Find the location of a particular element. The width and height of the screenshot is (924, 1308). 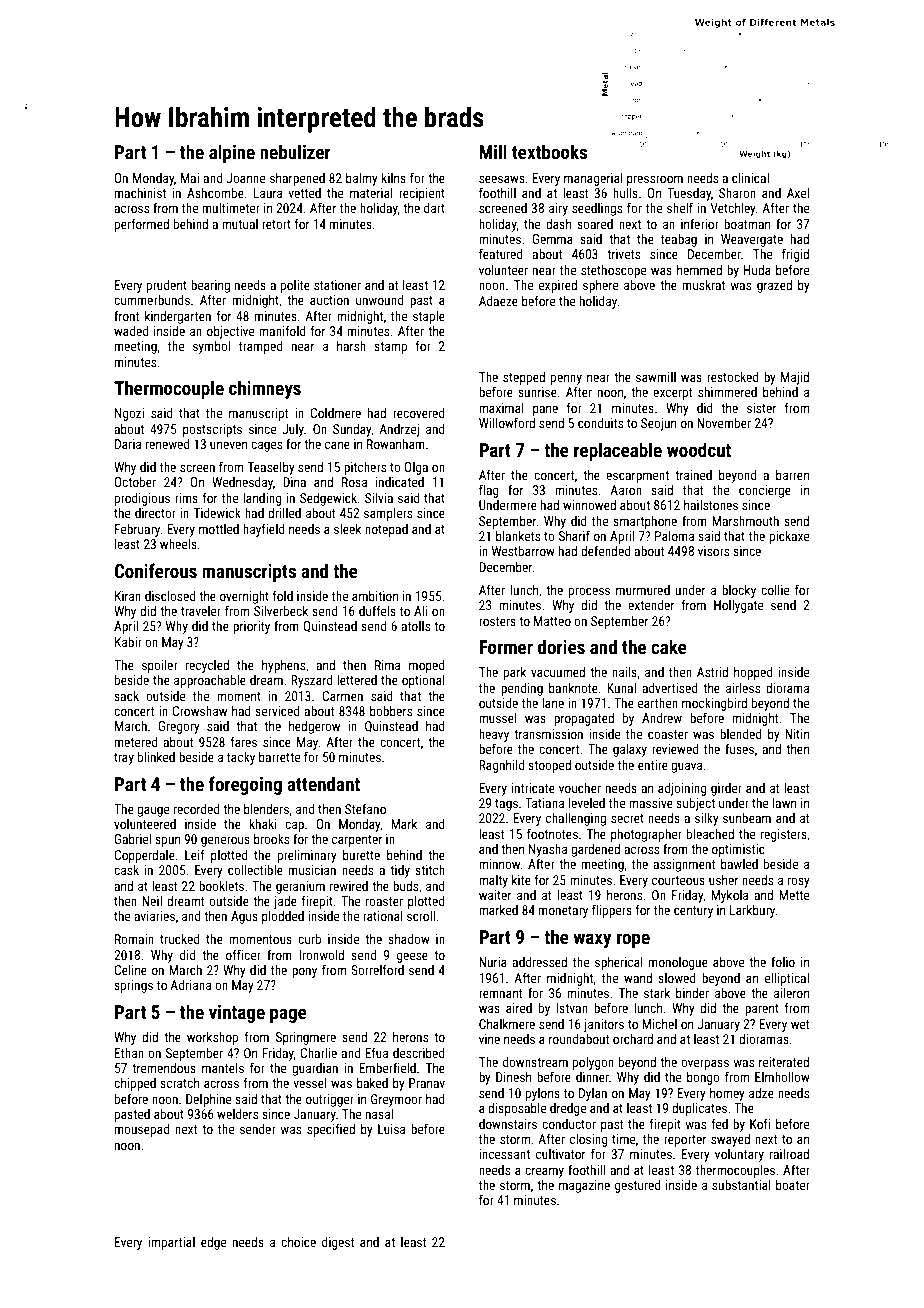

choice is located at coordinates (298, 1242).
